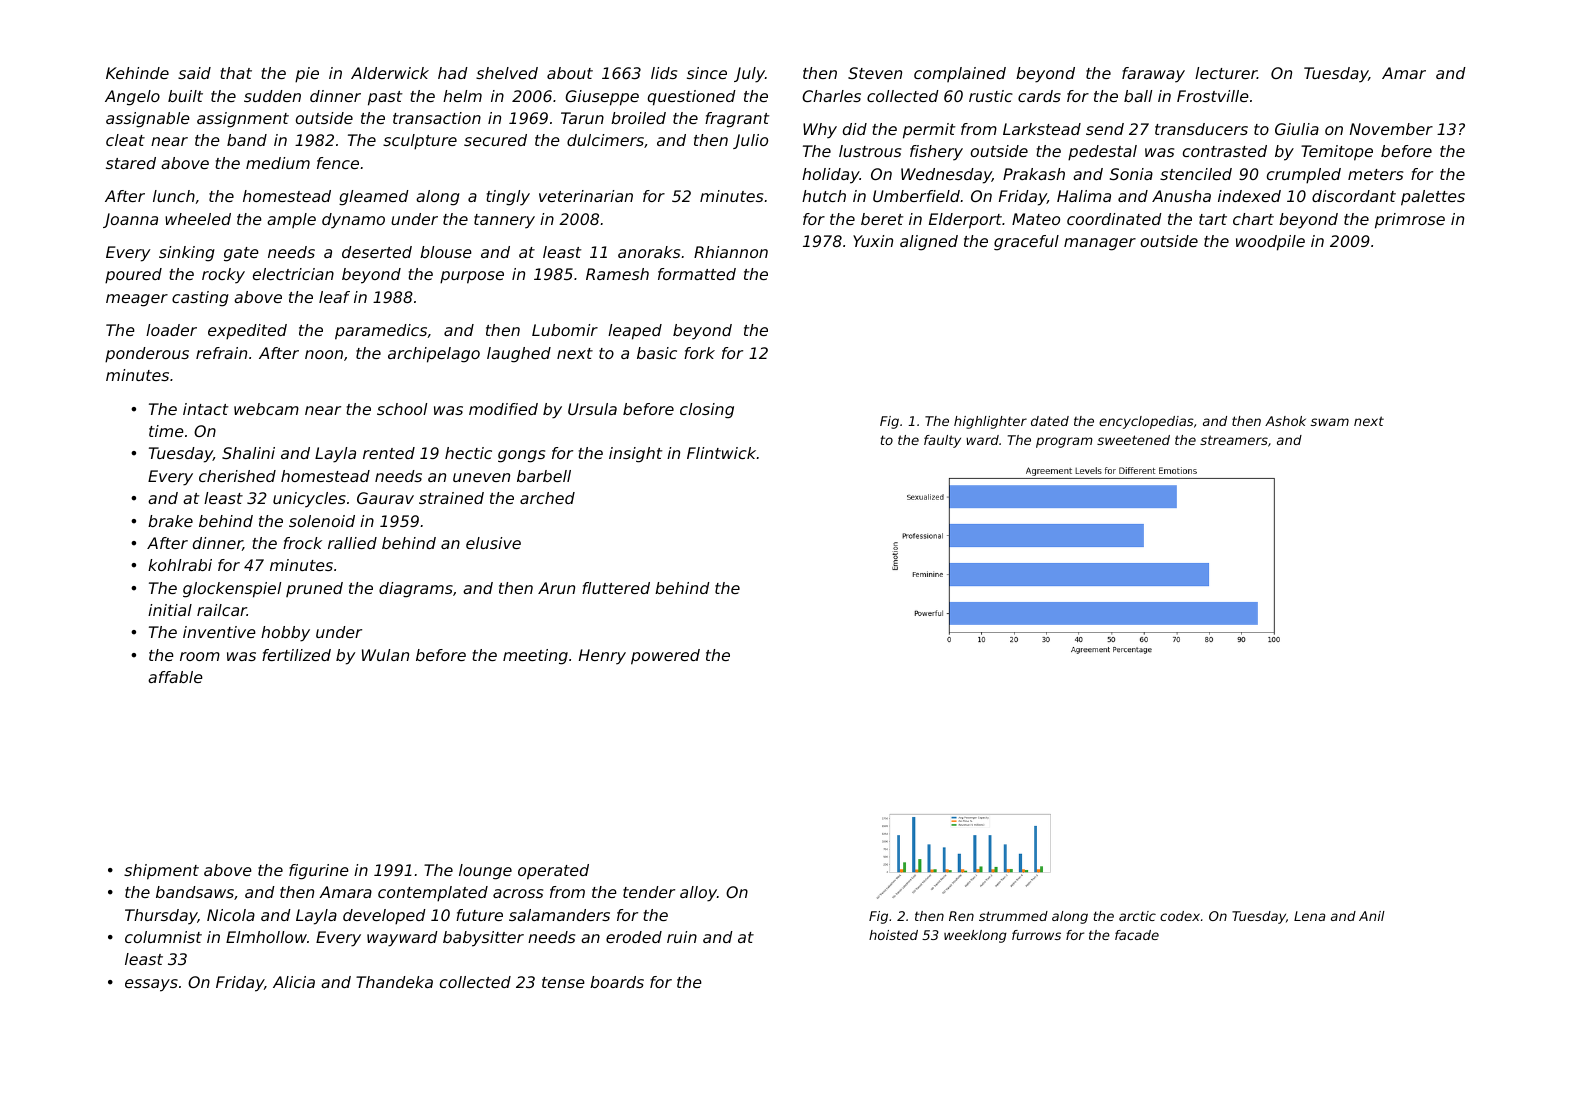 Image resolution: width=1571 pixels, height=1111 pixels. Describe the element at coordinates (873, 241) in the document. I see `Yuxin` at that location.
